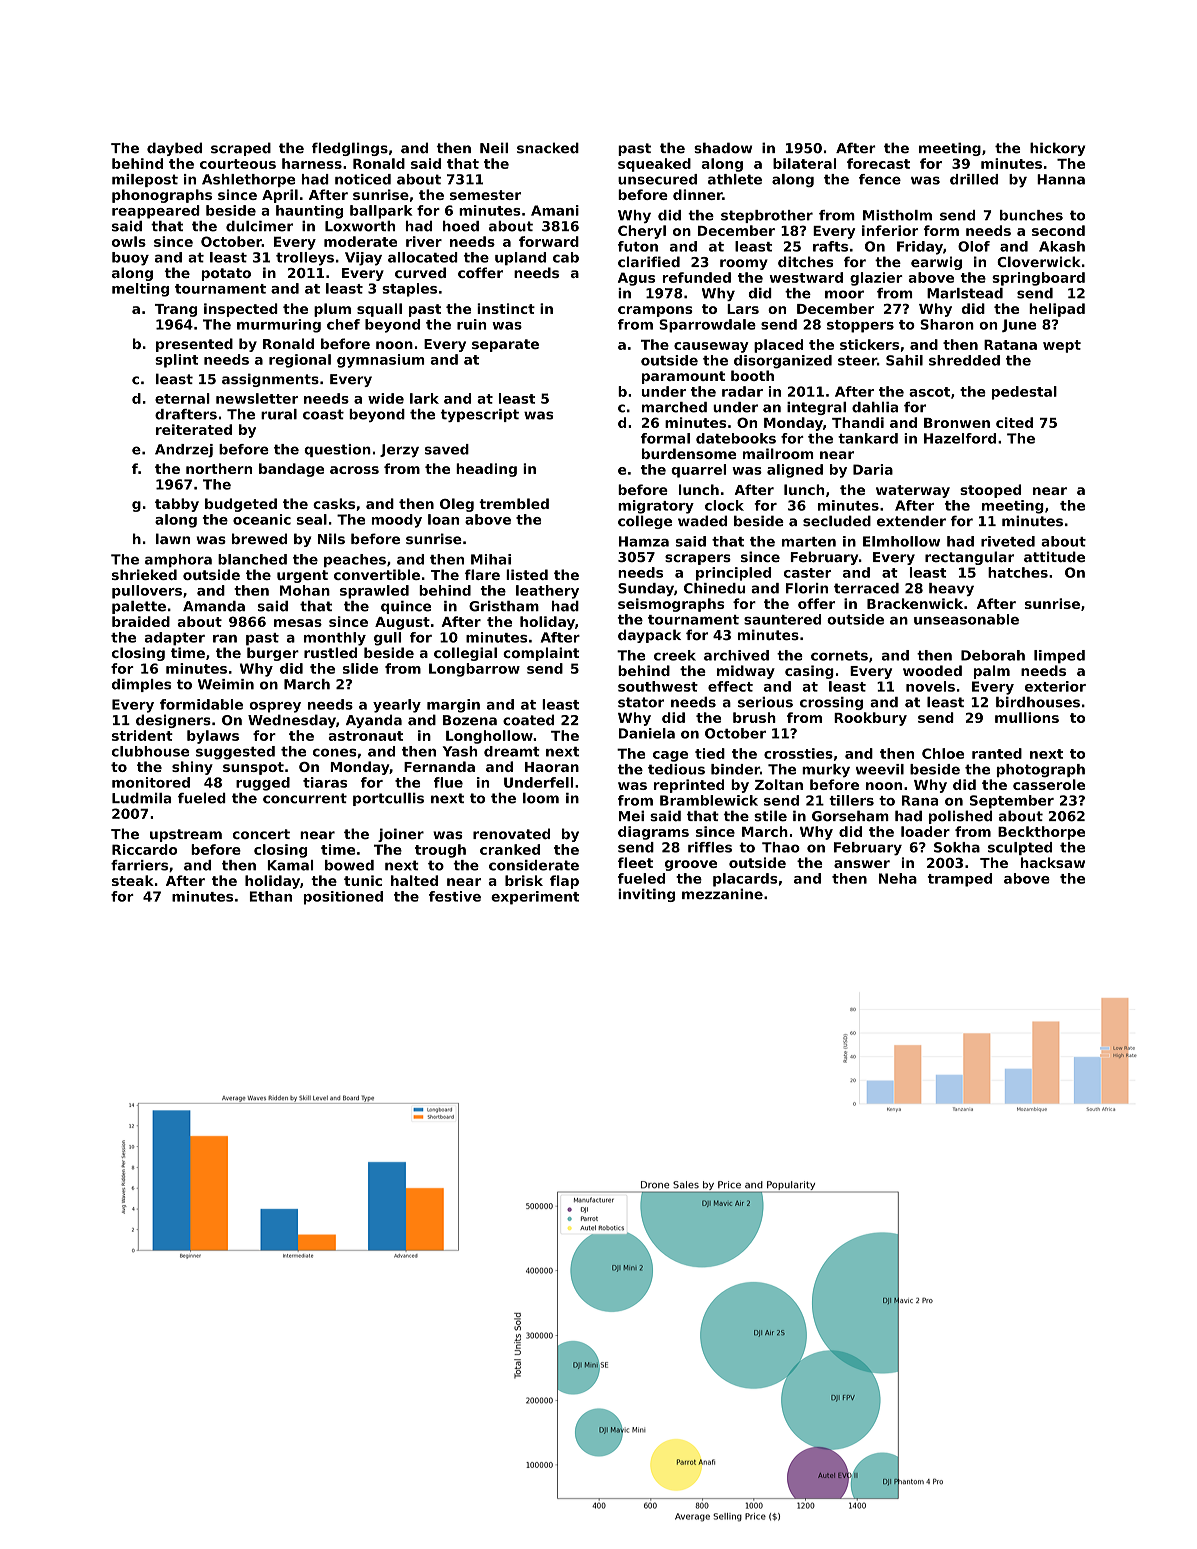  Describe the element at coordinates (913, 491) in the screenshot. I see `waterway` at that location.
